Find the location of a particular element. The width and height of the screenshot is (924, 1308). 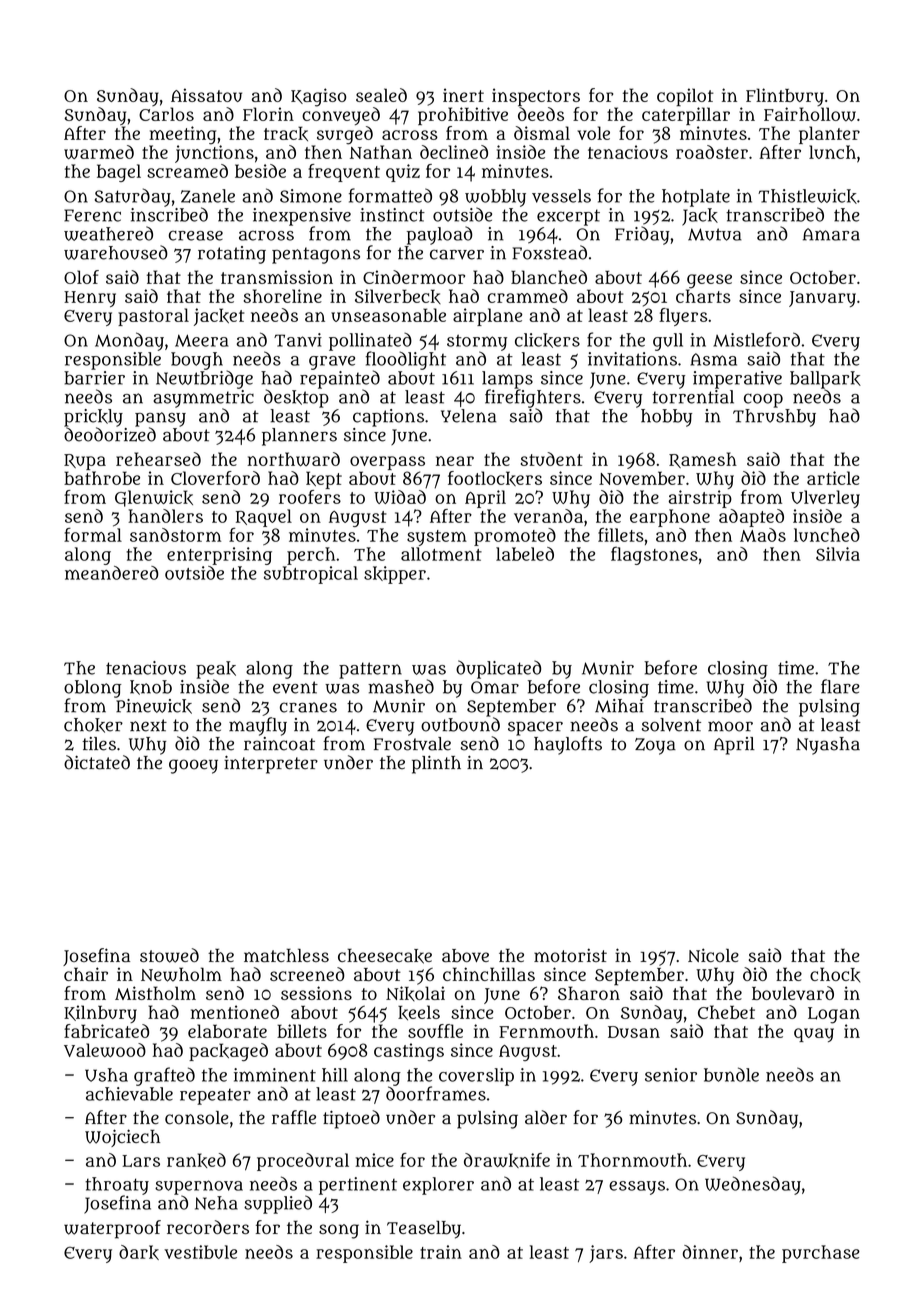

Dusan is located at coordinates (634, 1032).
